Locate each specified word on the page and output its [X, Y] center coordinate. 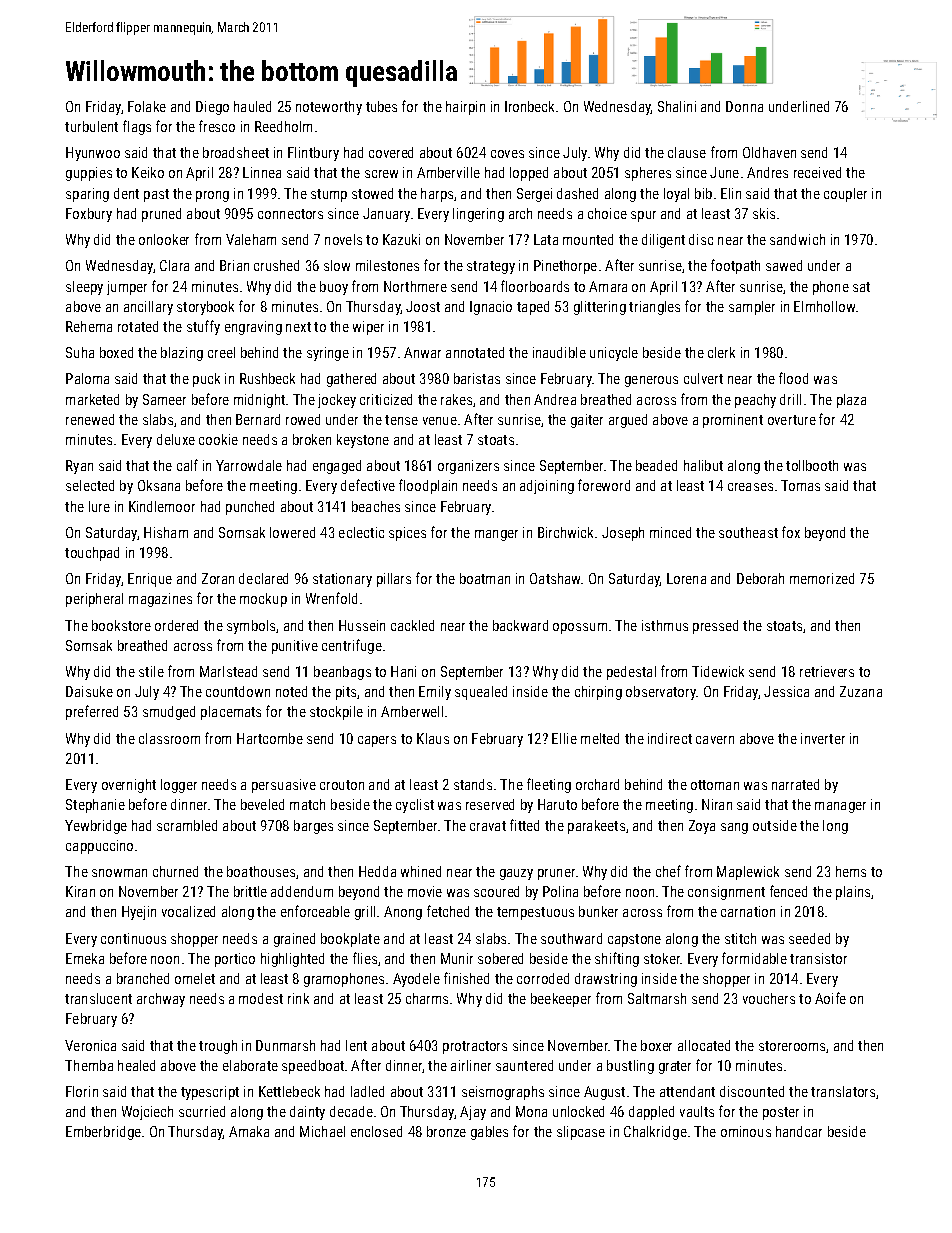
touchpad [92, 554]
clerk [721, 352]
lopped [529, 174]
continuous [133, 938]
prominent [733, 421]
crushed [276, 265]
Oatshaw [555, 578]
